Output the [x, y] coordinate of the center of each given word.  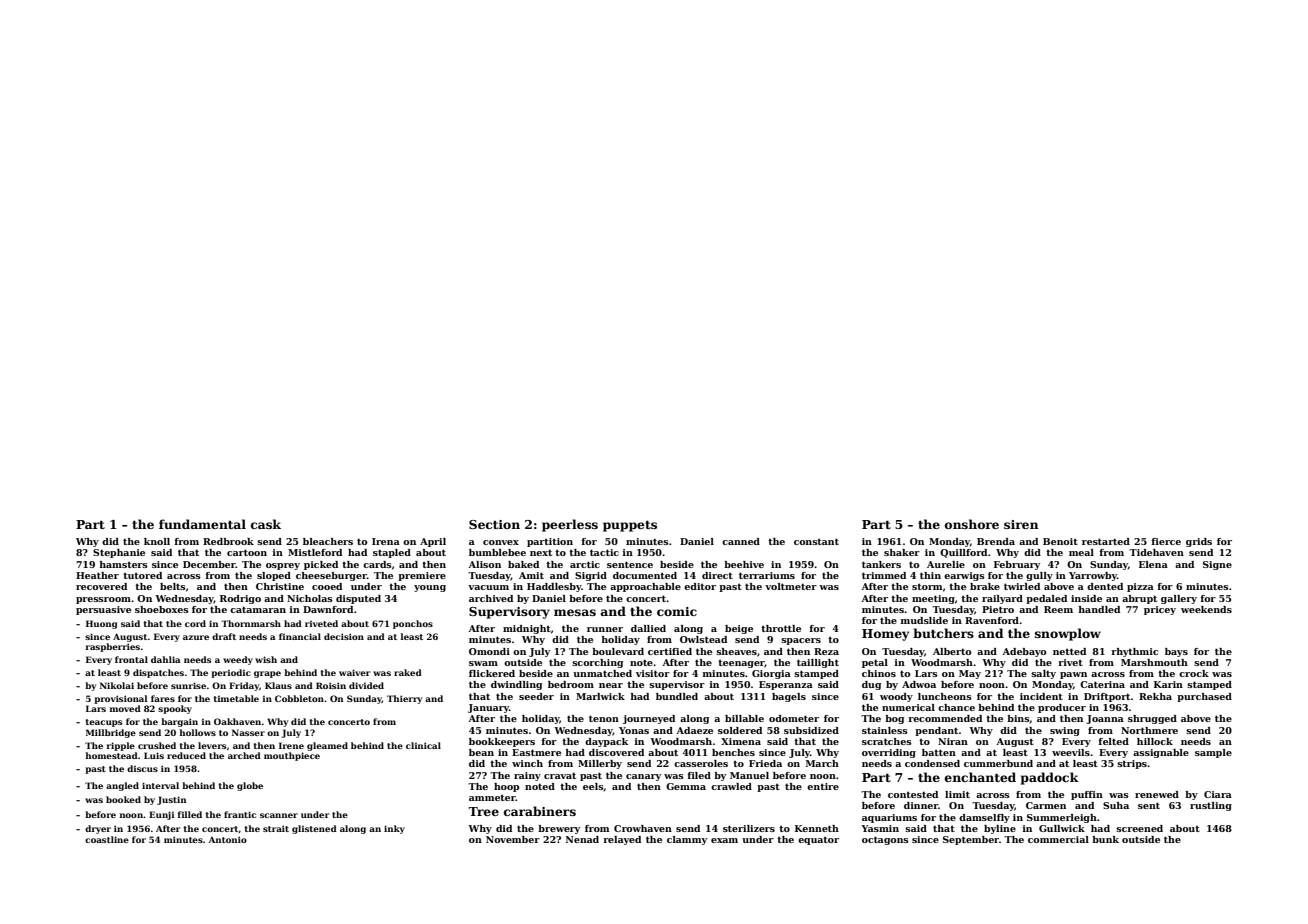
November [513, 839]
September [971, 840]
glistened [314, 829]
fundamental [202, 524]
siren [1021, 524]
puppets [630, 526]
